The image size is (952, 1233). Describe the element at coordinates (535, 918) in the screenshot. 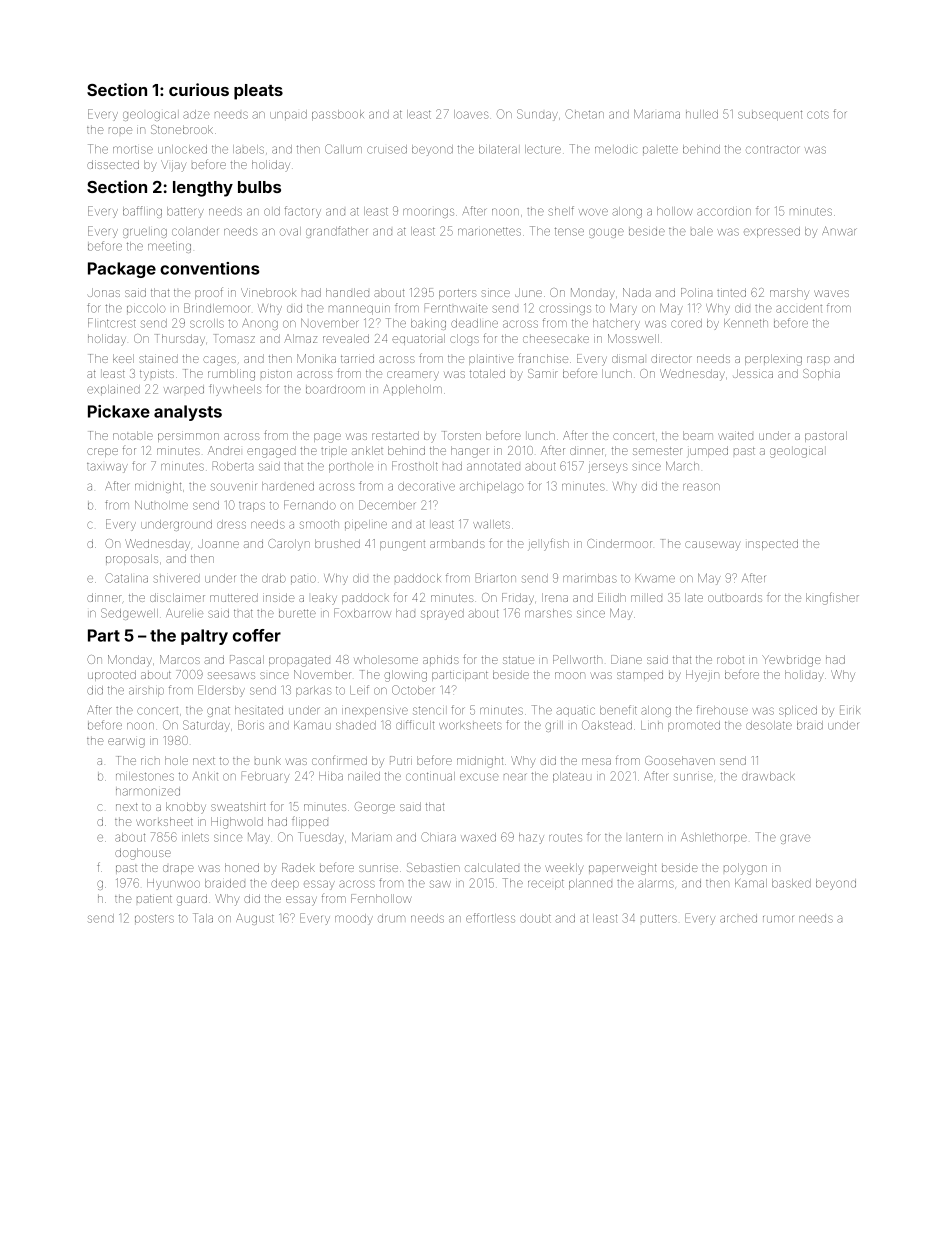

I see `doubt` at that location.
